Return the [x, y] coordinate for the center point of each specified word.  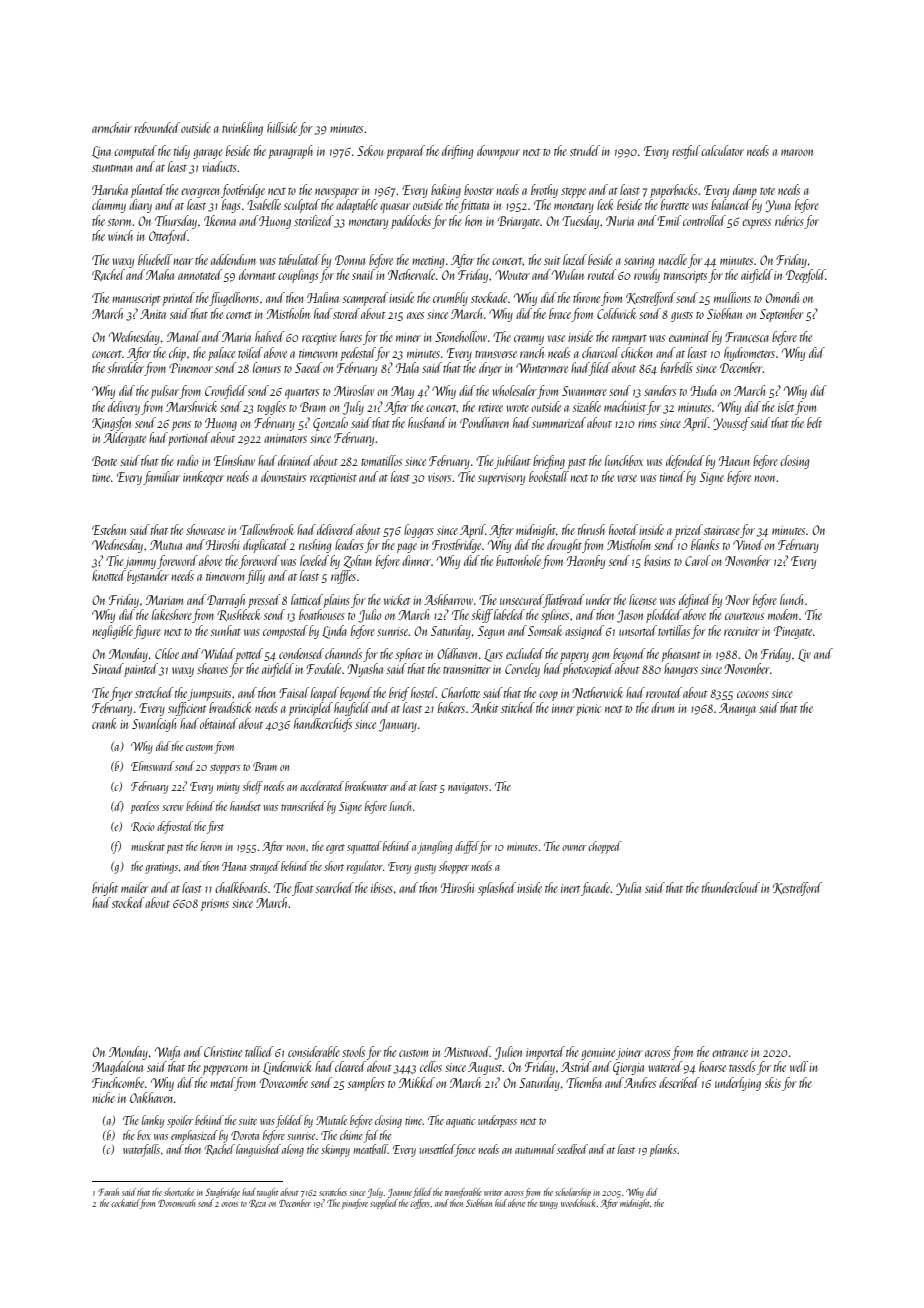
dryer [490, 369]
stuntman [112, 168]
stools [353, 1051]
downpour [498, 152]
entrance [730, 1053]
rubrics [789, 220]
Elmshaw [234, 460]
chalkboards [241, 887]
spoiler [180, 1121]
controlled [704, 220]
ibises [382, 887]
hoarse [712, 1066]
